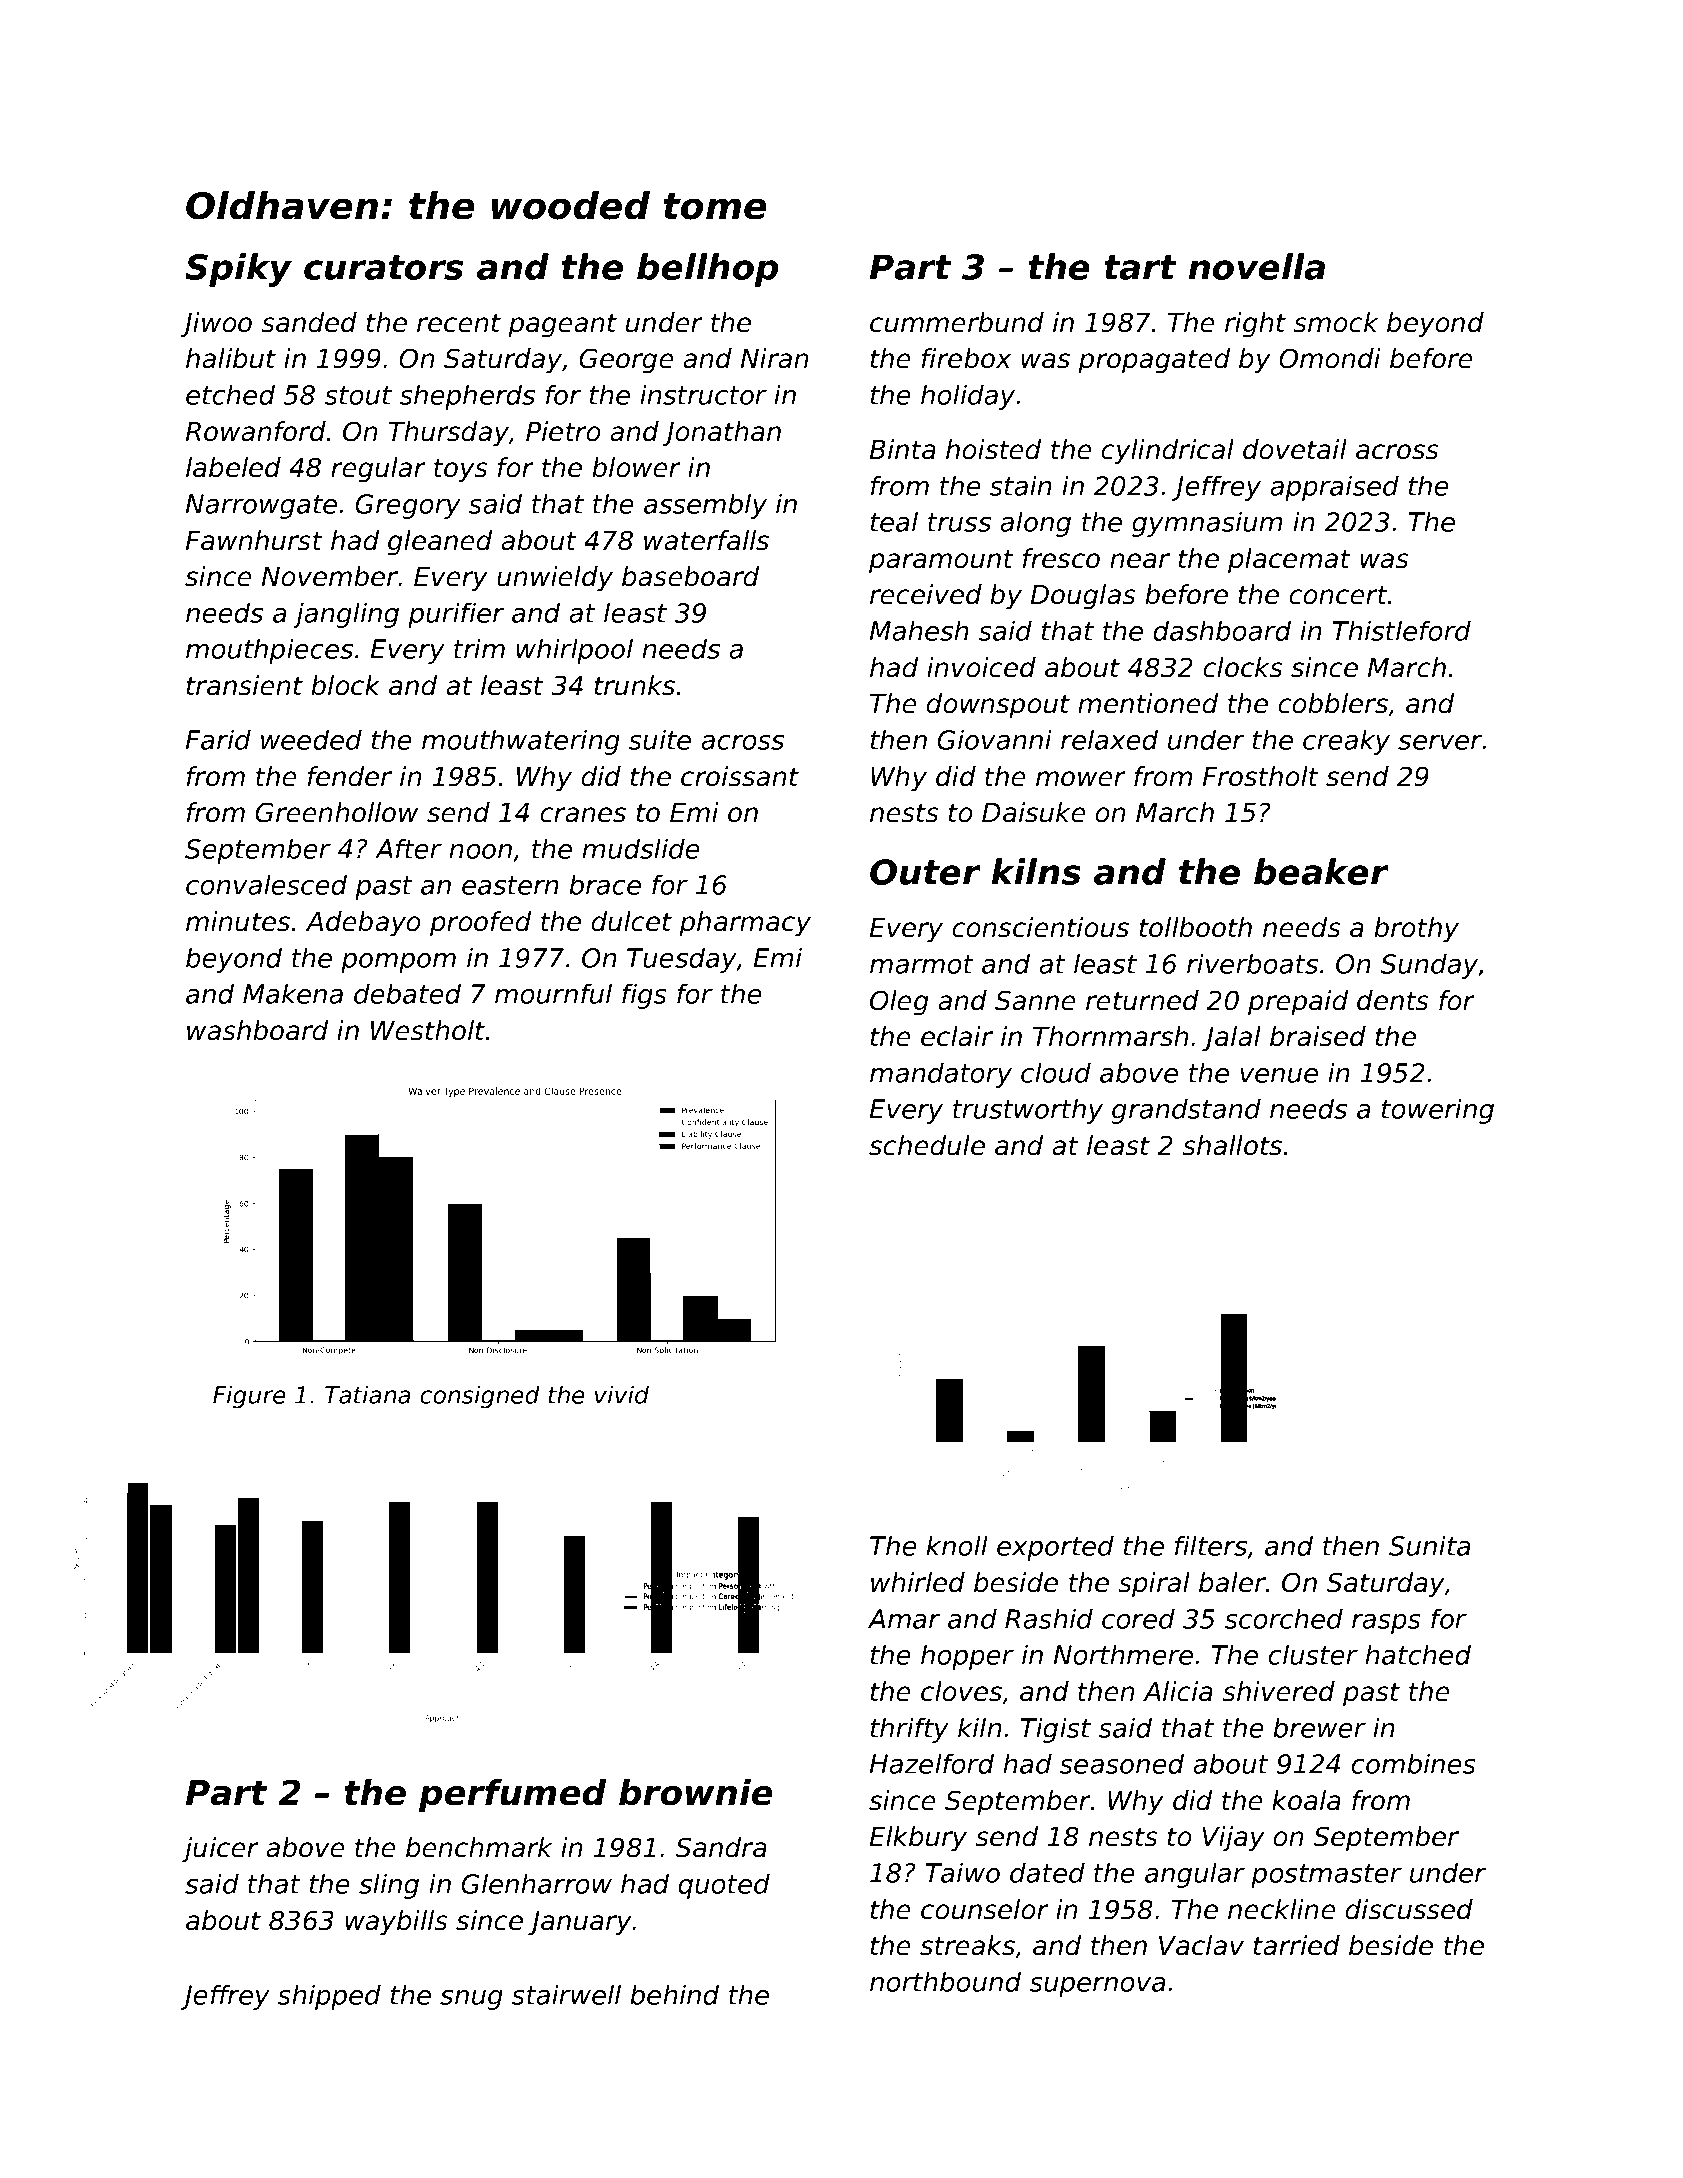  Describe the element at coordinates (238, 270) in the screenshot. I see `Spiky` at that location.
